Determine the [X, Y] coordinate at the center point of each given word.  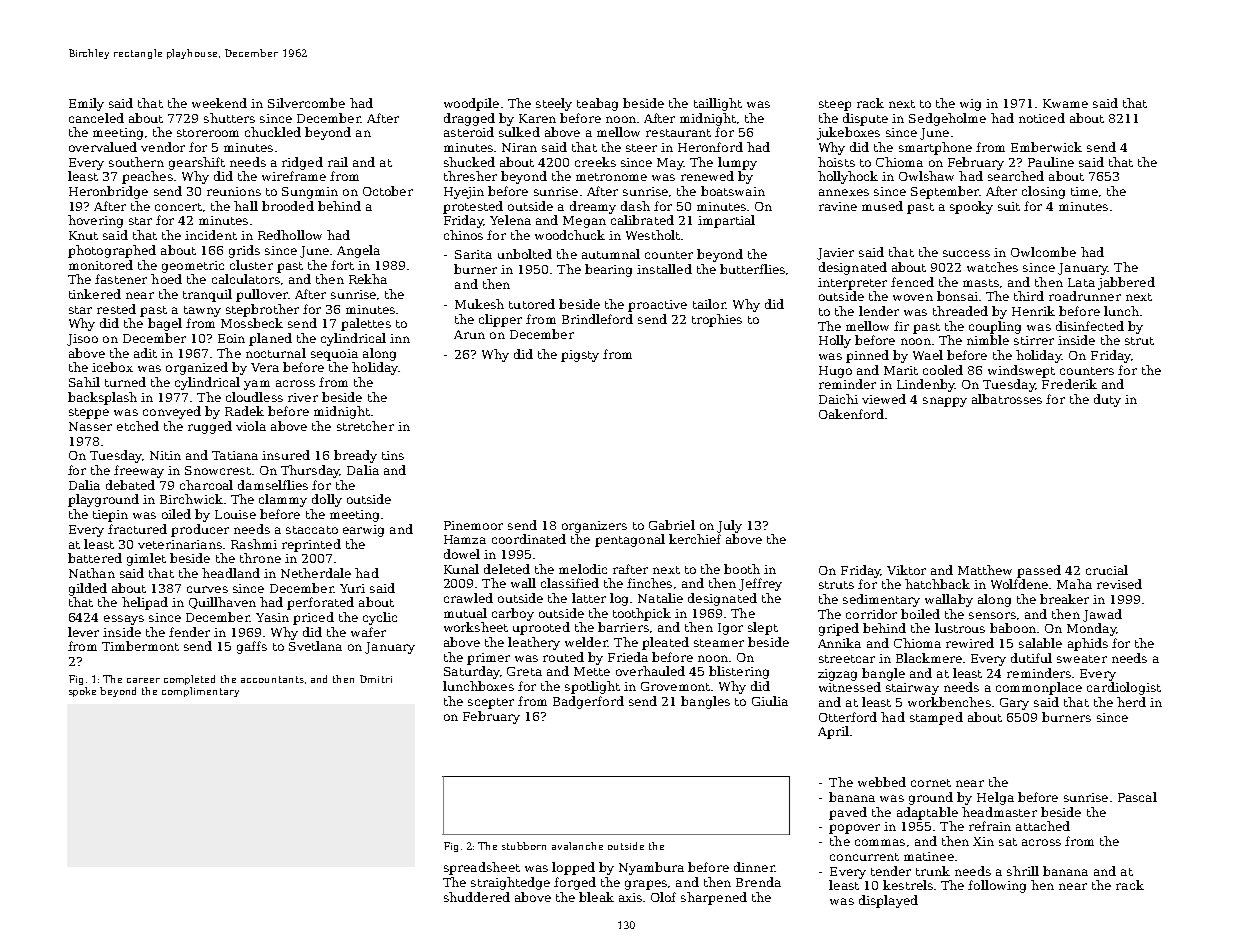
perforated [320, 603]
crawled [468, 598]
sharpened [714, 898]
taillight [718, 104]
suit [1009, 206]
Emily [86, 104]
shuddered [477, 897]
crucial [1107, 570]
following [997, 886]
